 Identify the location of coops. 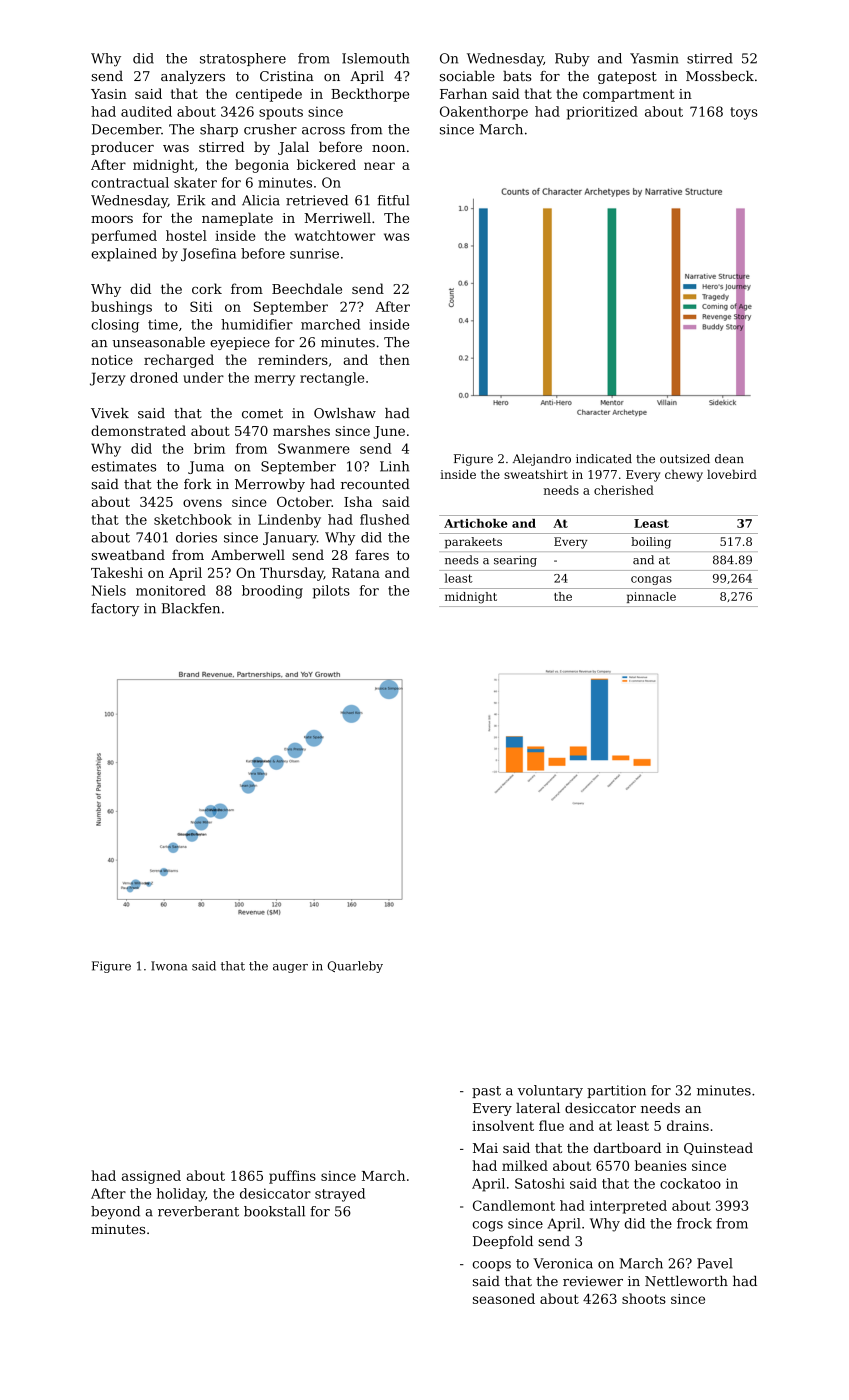
(492, 1266).
